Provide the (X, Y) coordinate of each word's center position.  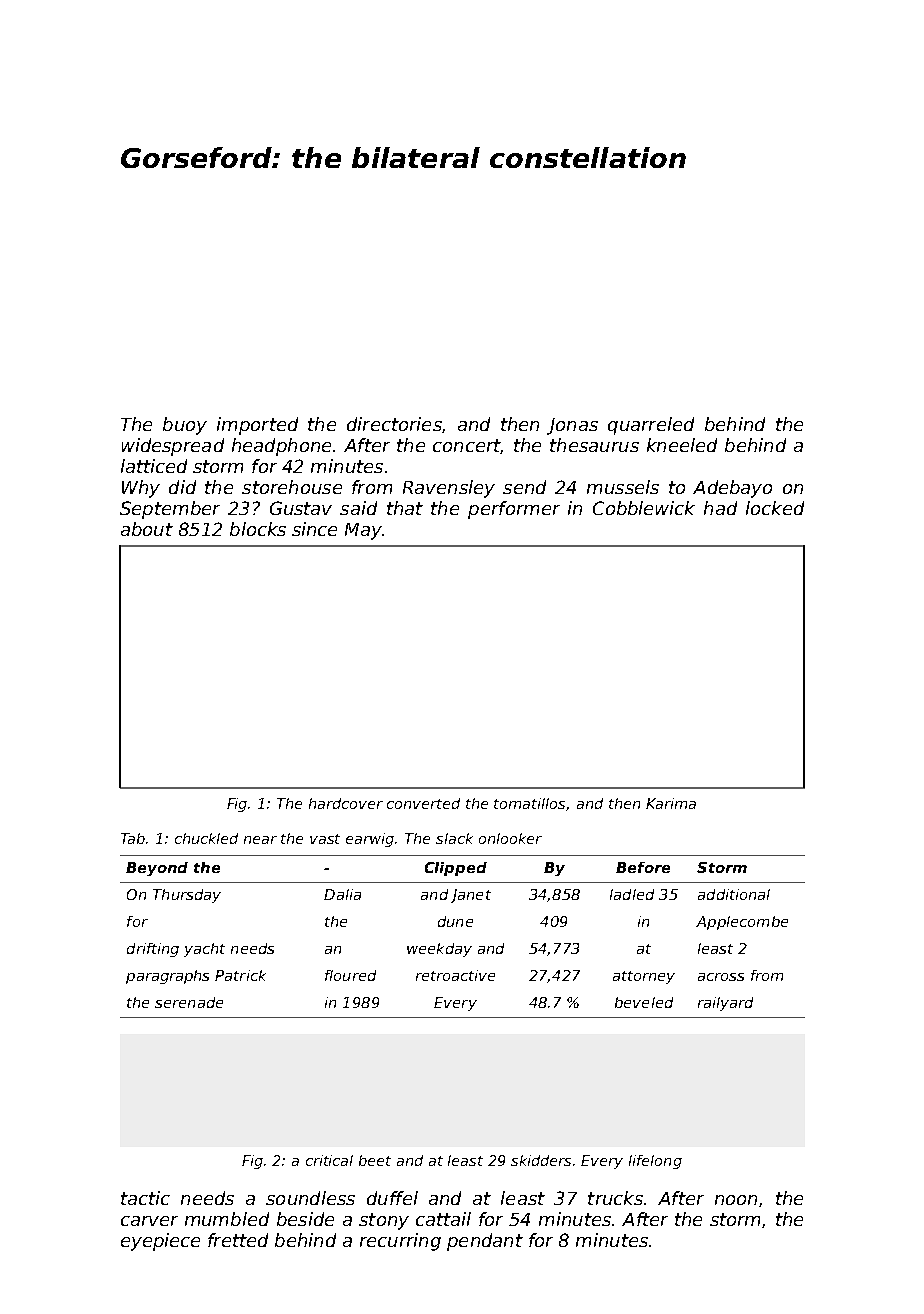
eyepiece (160, 1242)
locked (775, 508)
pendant (485, 1242)
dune (455, 921)
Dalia (342, 894)
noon (736, 1200)
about (147, 529)
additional (734, 894)
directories (394, 424)
